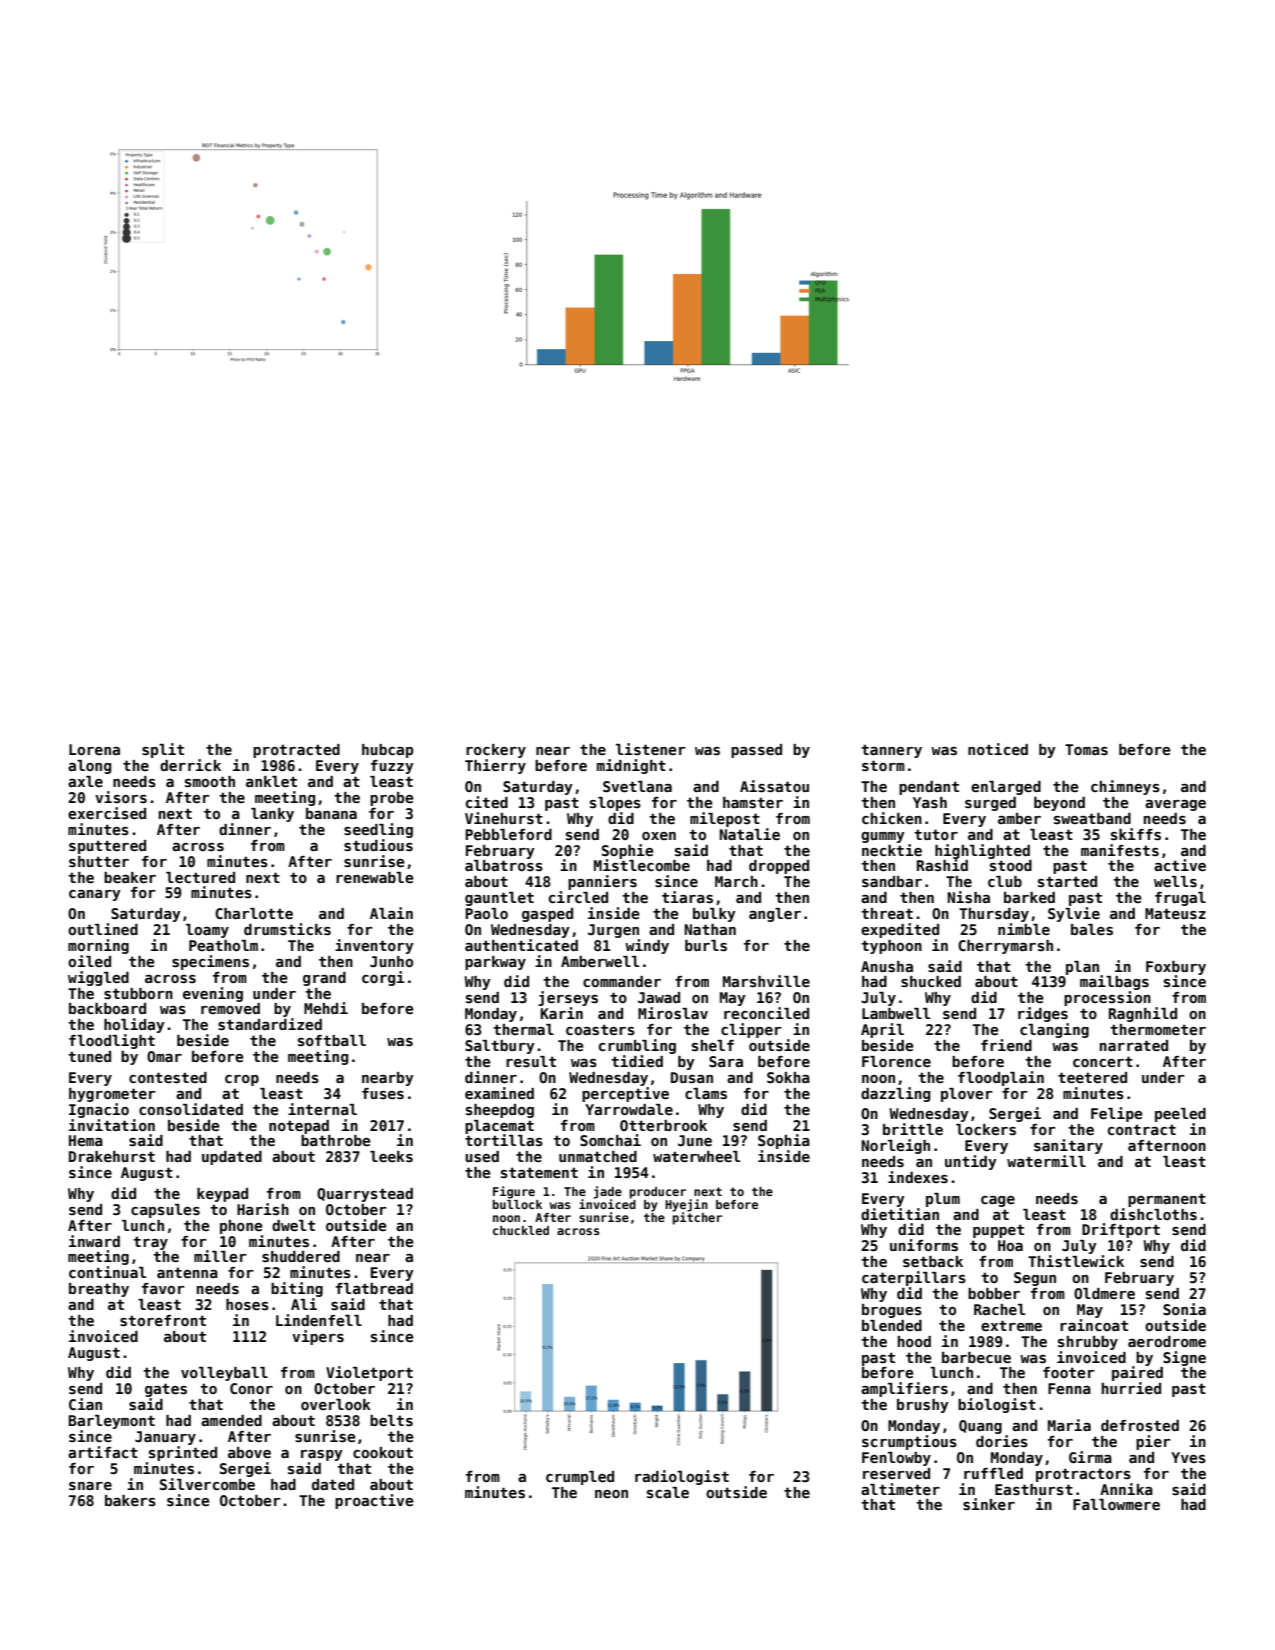  I want to click on storefront, so click(163, 1320).
